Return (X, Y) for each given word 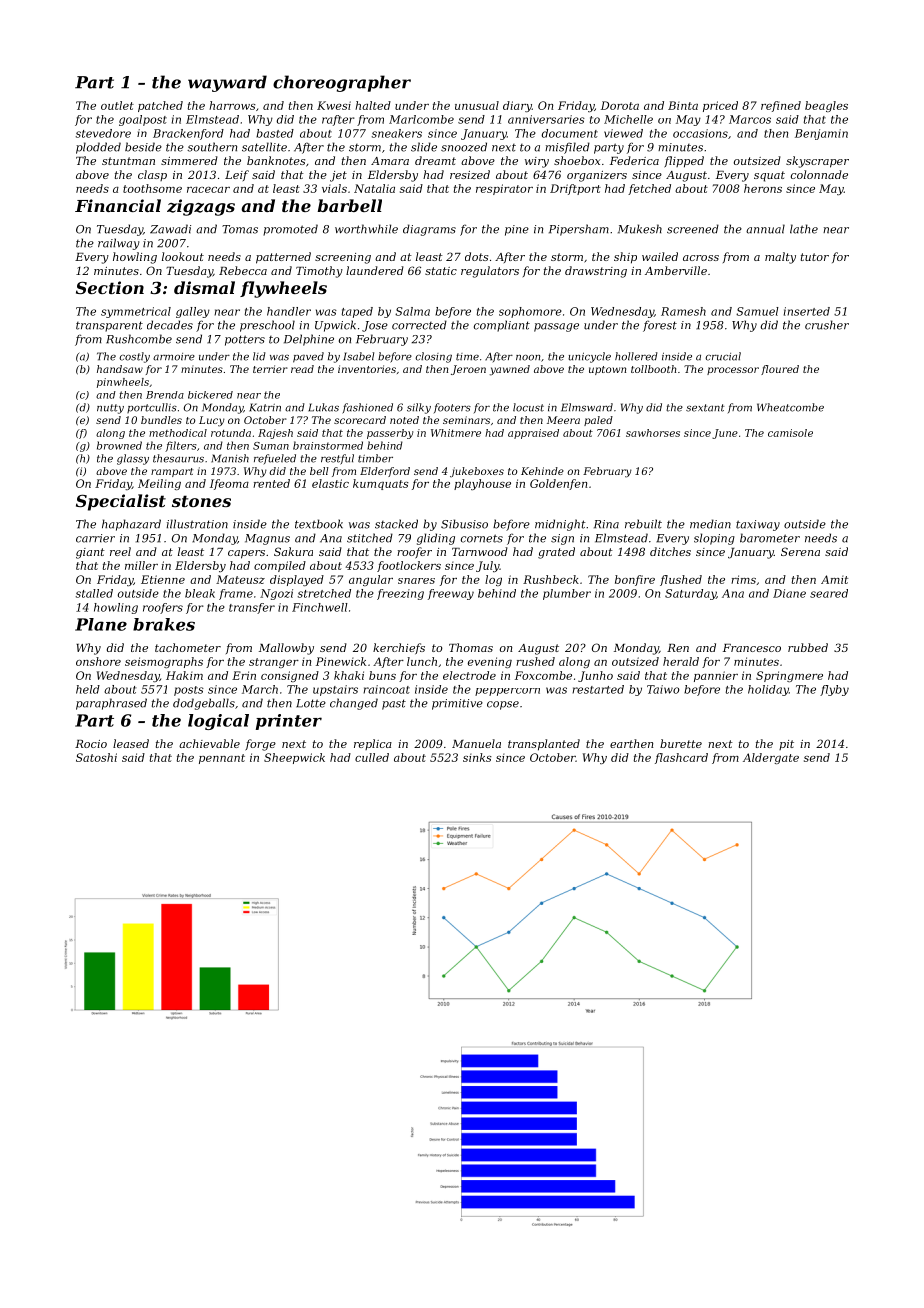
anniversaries (546, 119)
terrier (270, 369)
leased (131, 743)
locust (528, 407)
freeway (451, 594)
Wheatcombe (790, 407)
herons (763, 188)
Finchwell (320, 607)
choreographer (342, 83)
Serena (800, 551)
